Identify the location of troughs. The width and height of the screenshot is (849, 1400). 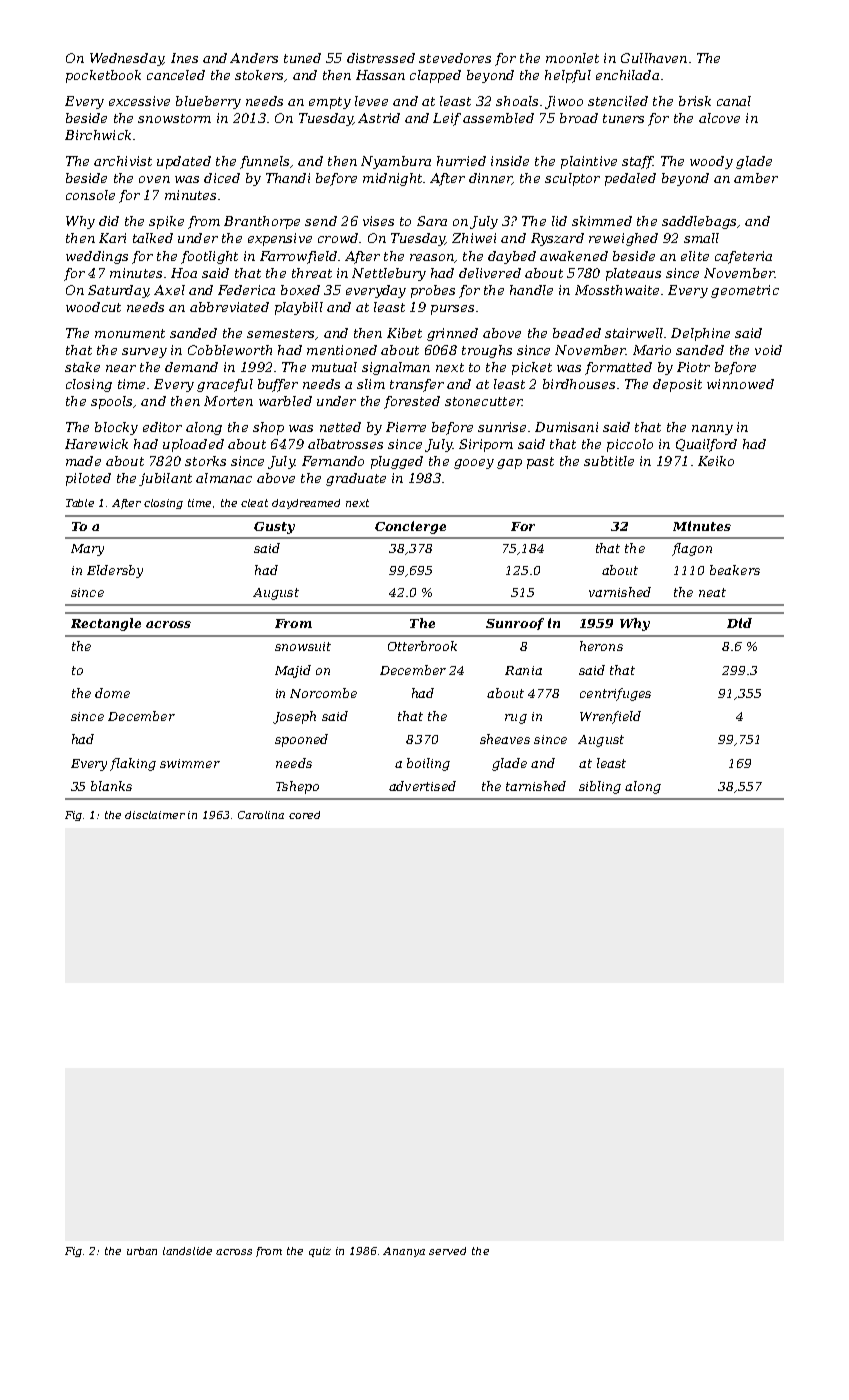
(487, 351).
